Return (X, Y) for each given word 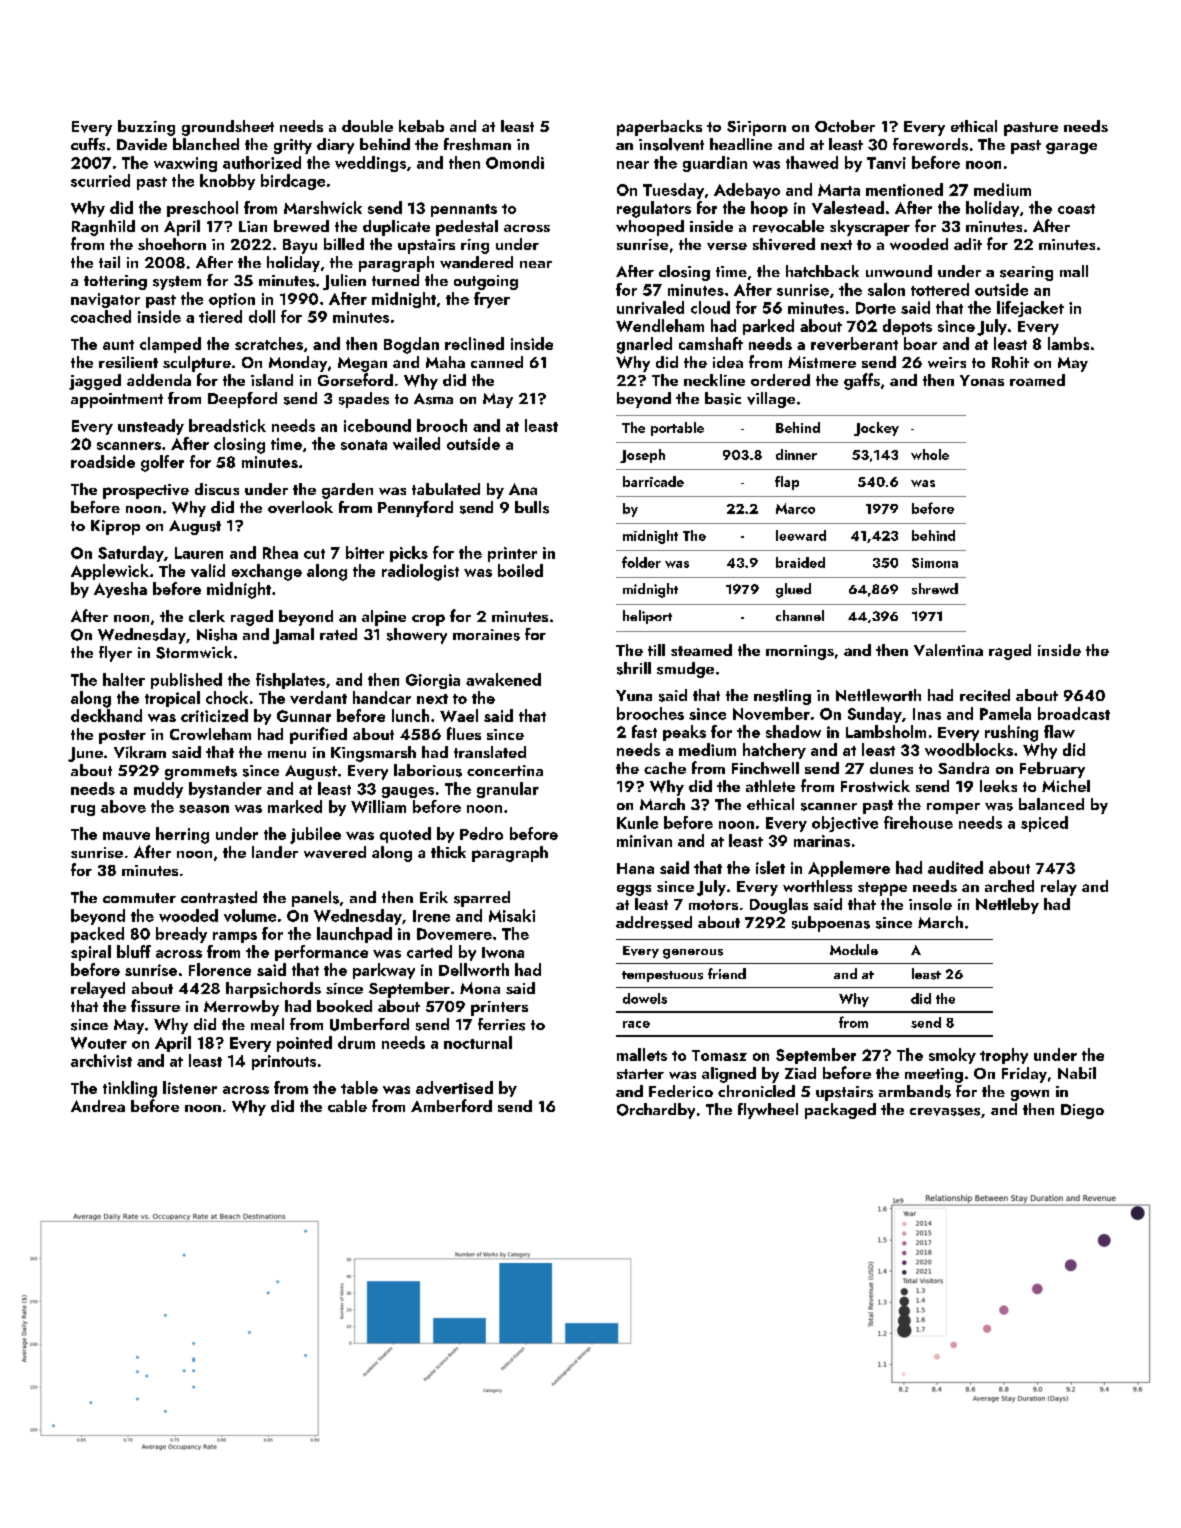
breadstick (227, 425)
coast (1076, 209)
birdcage (293, 182)
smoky (952, 1056)
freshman (477, 144)
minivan (644, 841)
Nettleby (1007, 906)
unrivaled (650, 307)
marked (295, 806)
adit (968, 244)
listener (190, 1087)
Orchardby (656, 1111)
